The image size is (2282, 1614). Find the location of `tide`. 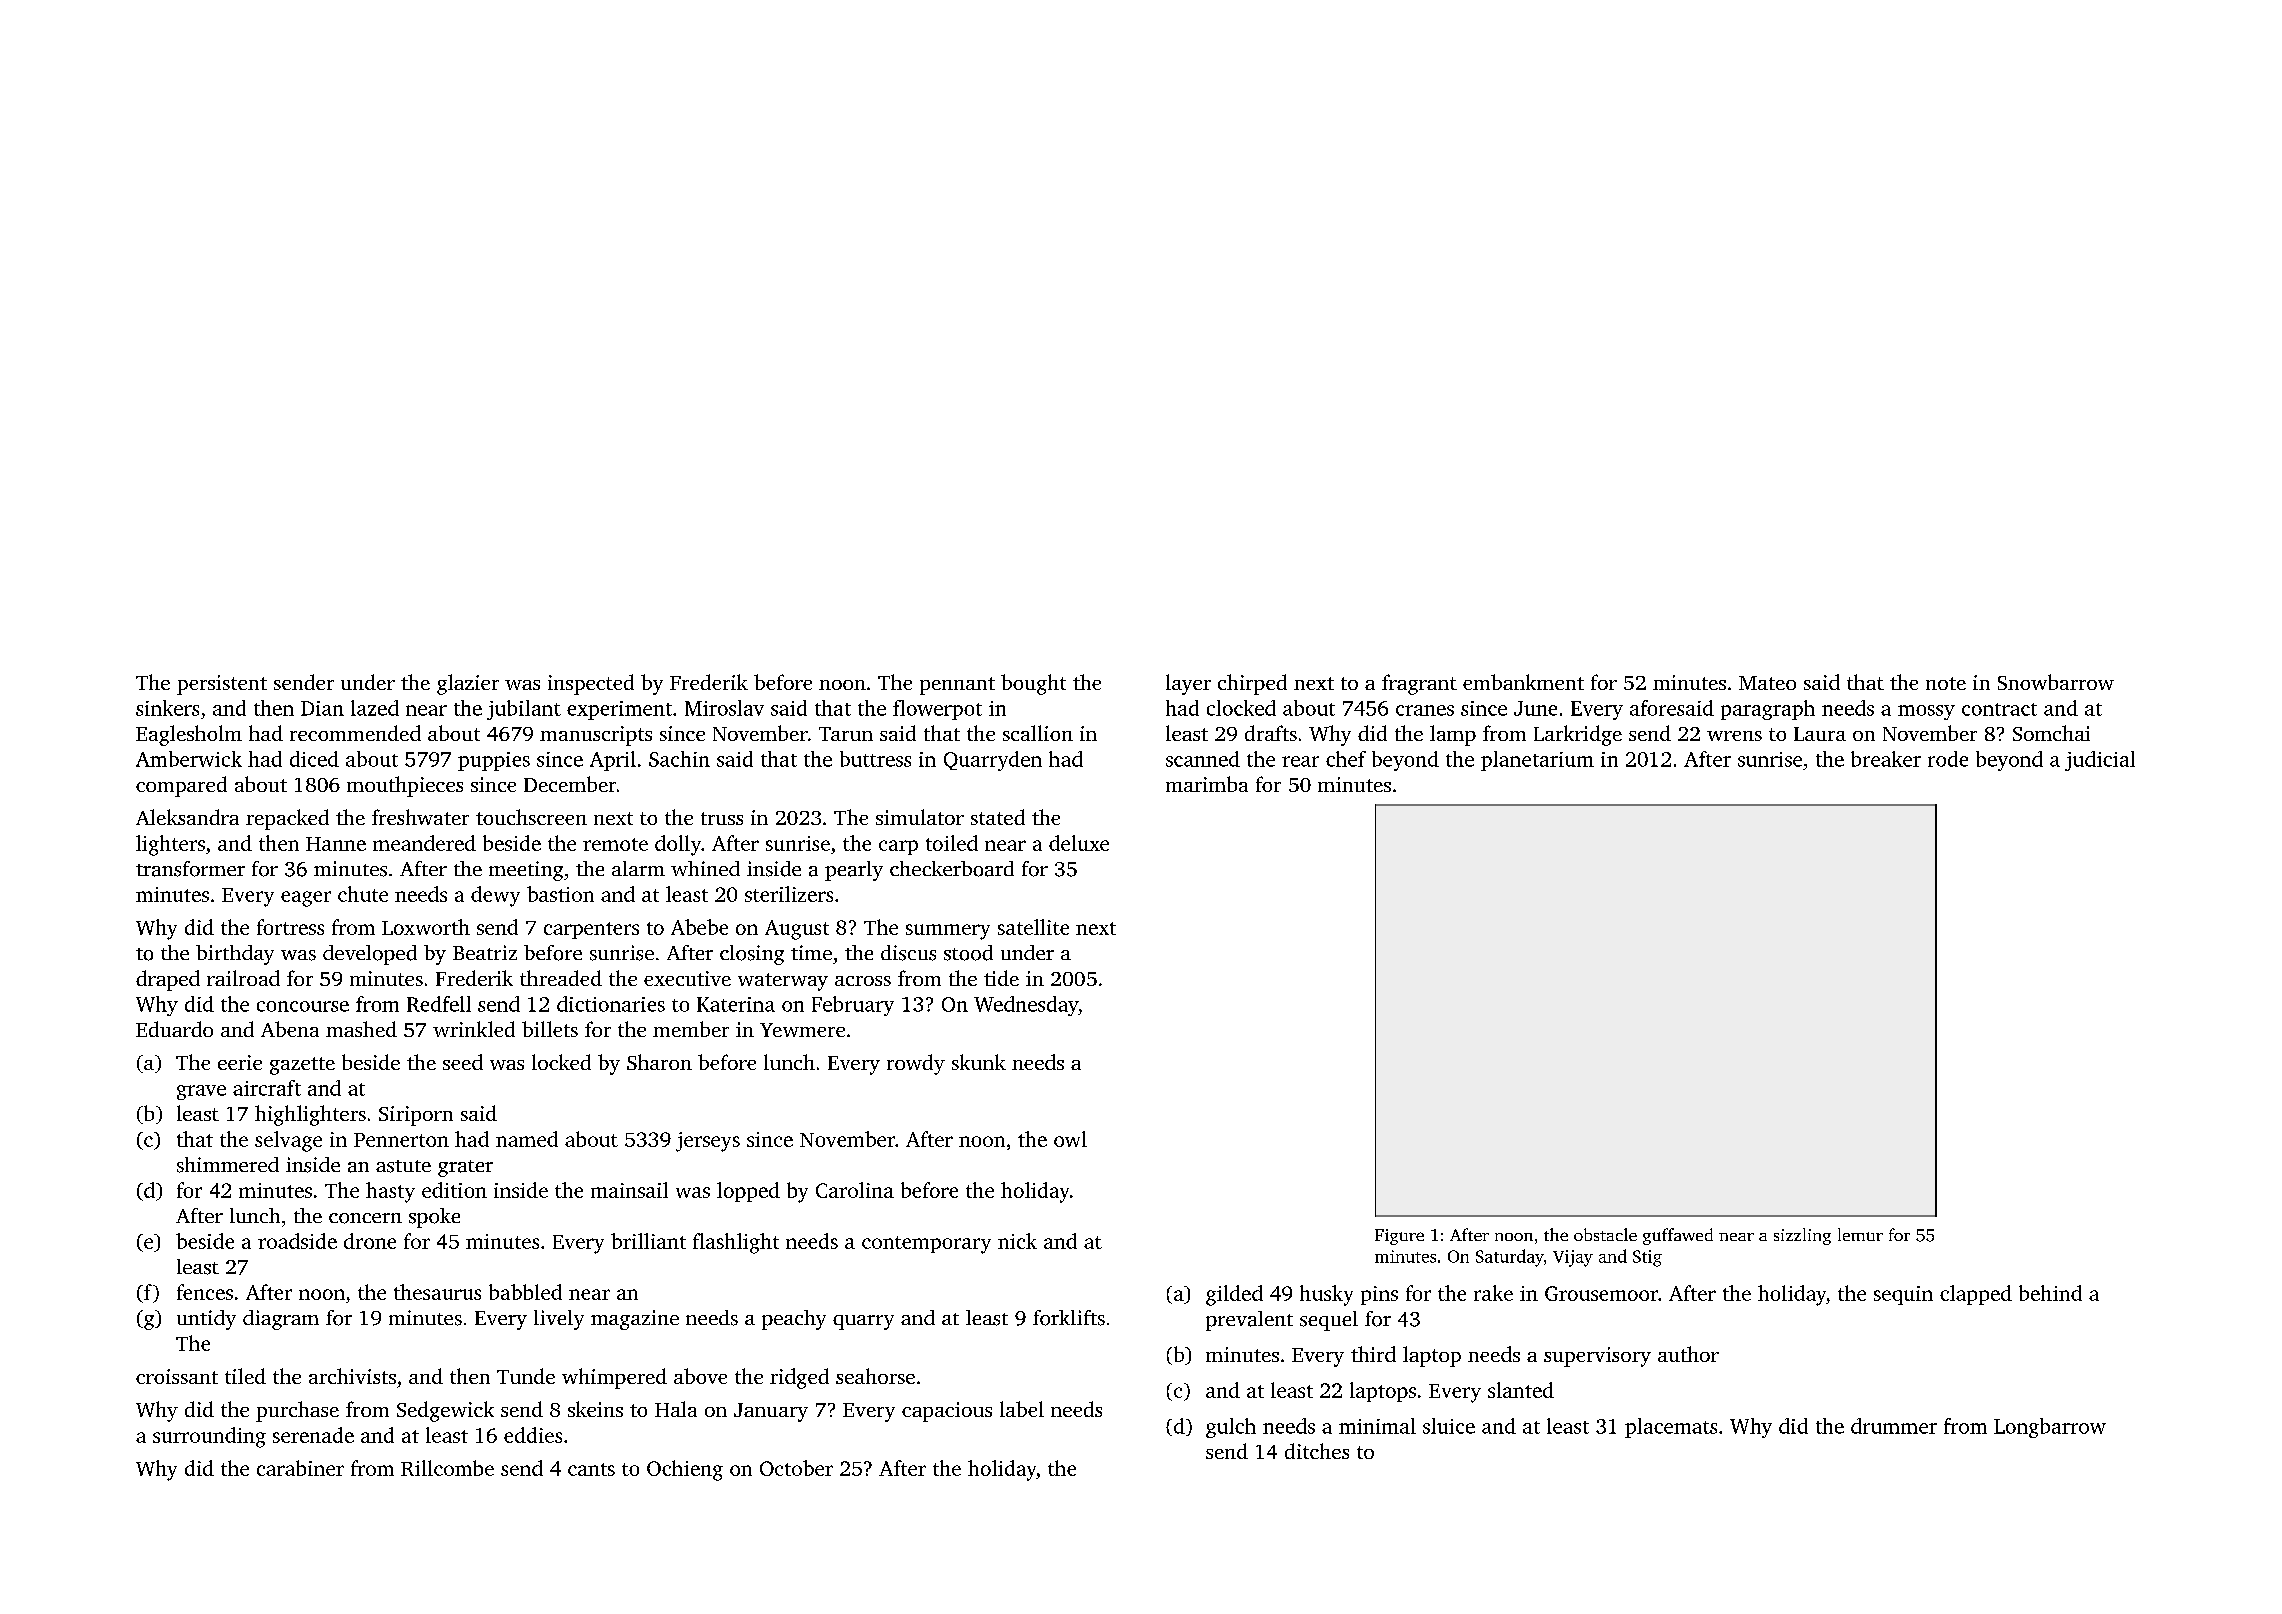

tide is located at coordinates (1001, 978).
